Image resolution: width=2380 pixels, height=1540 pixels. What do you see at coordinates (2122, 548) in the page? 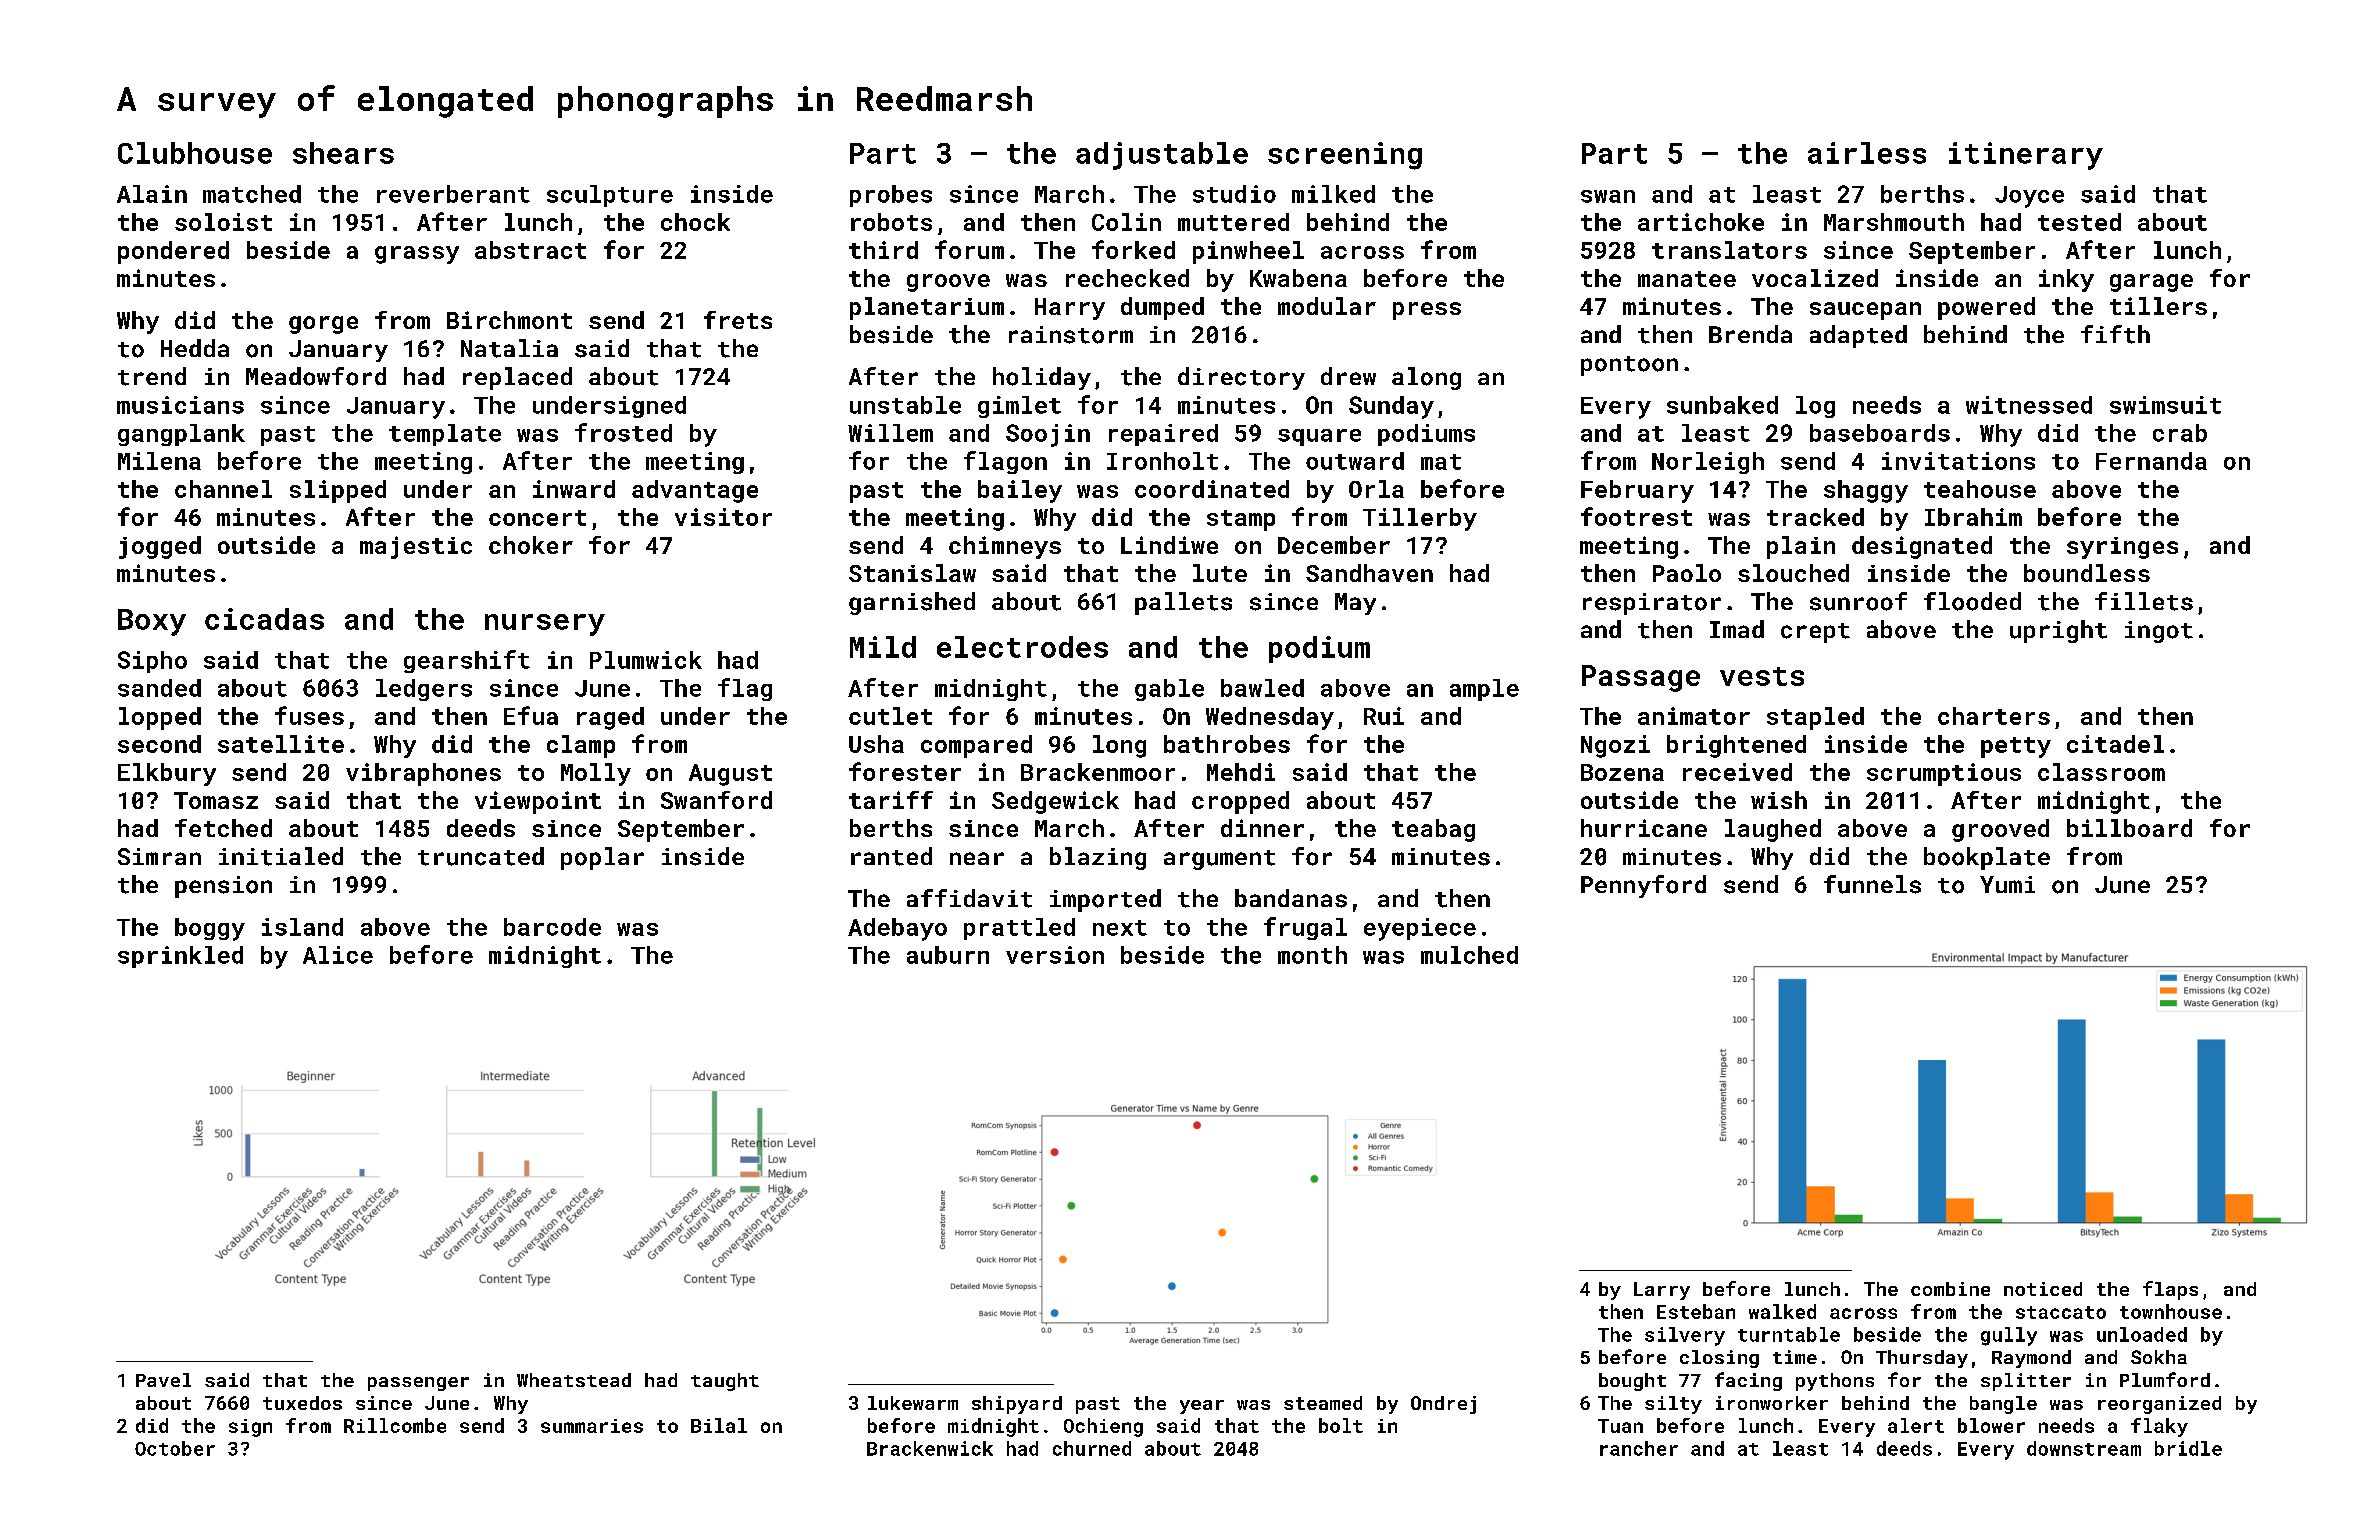
I see `syringes` at bounding box center [2122, 548].
